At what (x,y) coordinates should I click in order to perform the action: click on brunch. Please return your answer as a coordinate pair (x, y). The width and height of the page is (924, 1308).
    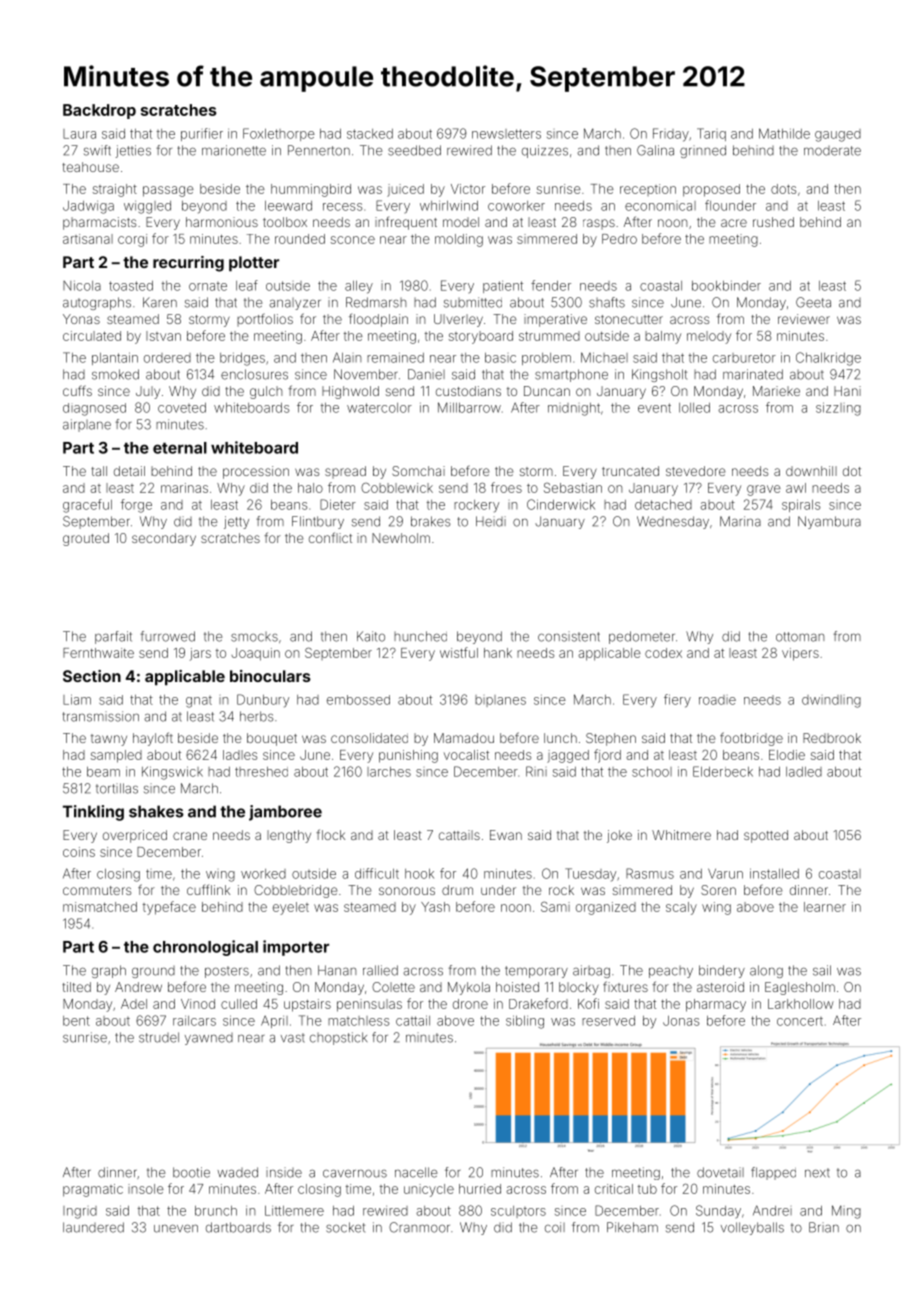
    Looking at the image, I should click on (216, 1211).
